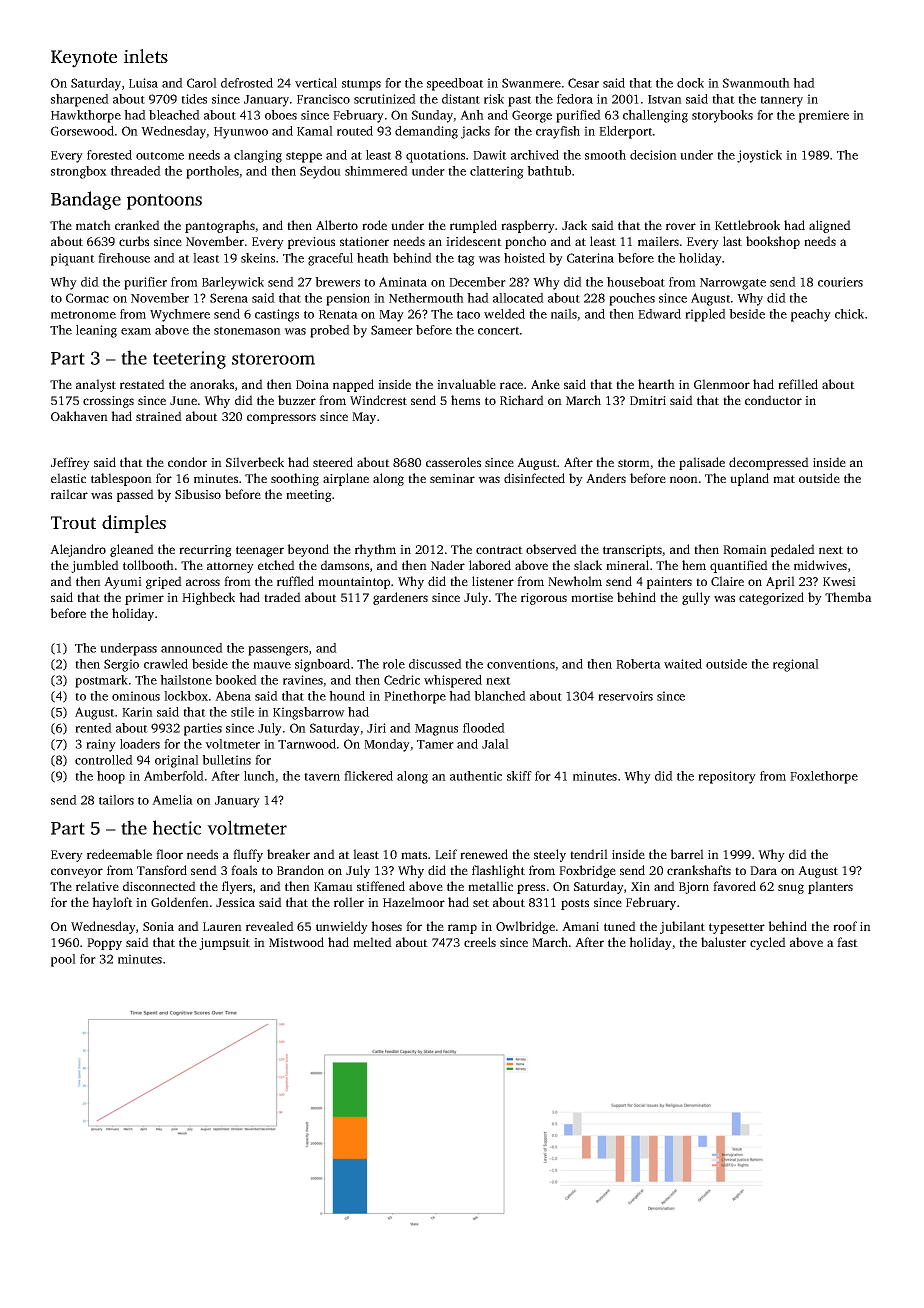 This screenshot has height=1308, width=924. What do you see at coordinates (606, 478) in the screenshot?
I see `Anders` at bounding box center [606, 478].
